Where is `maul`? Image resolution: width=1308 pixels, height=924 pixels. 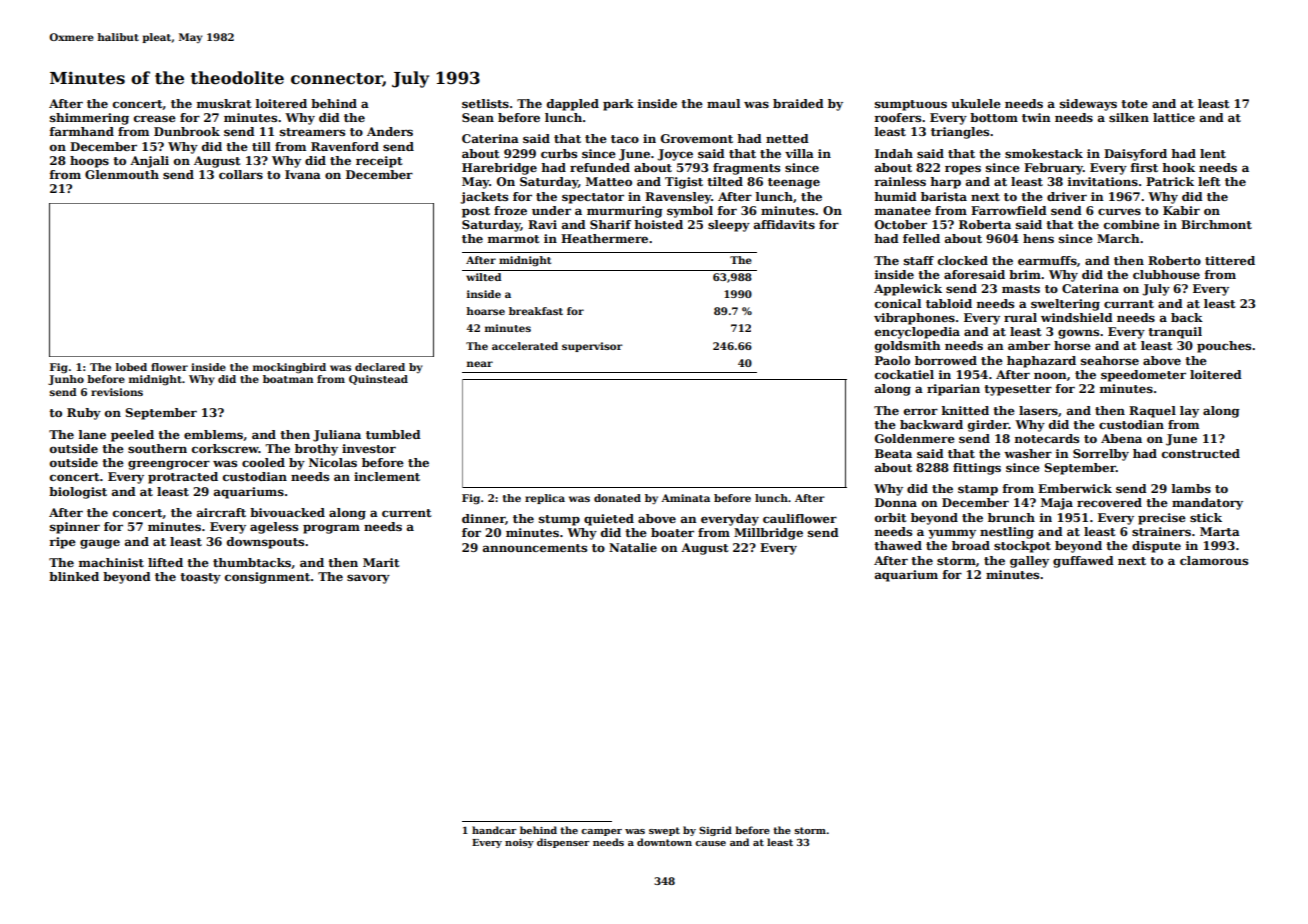
maul is located at coordinates (723, 103).
